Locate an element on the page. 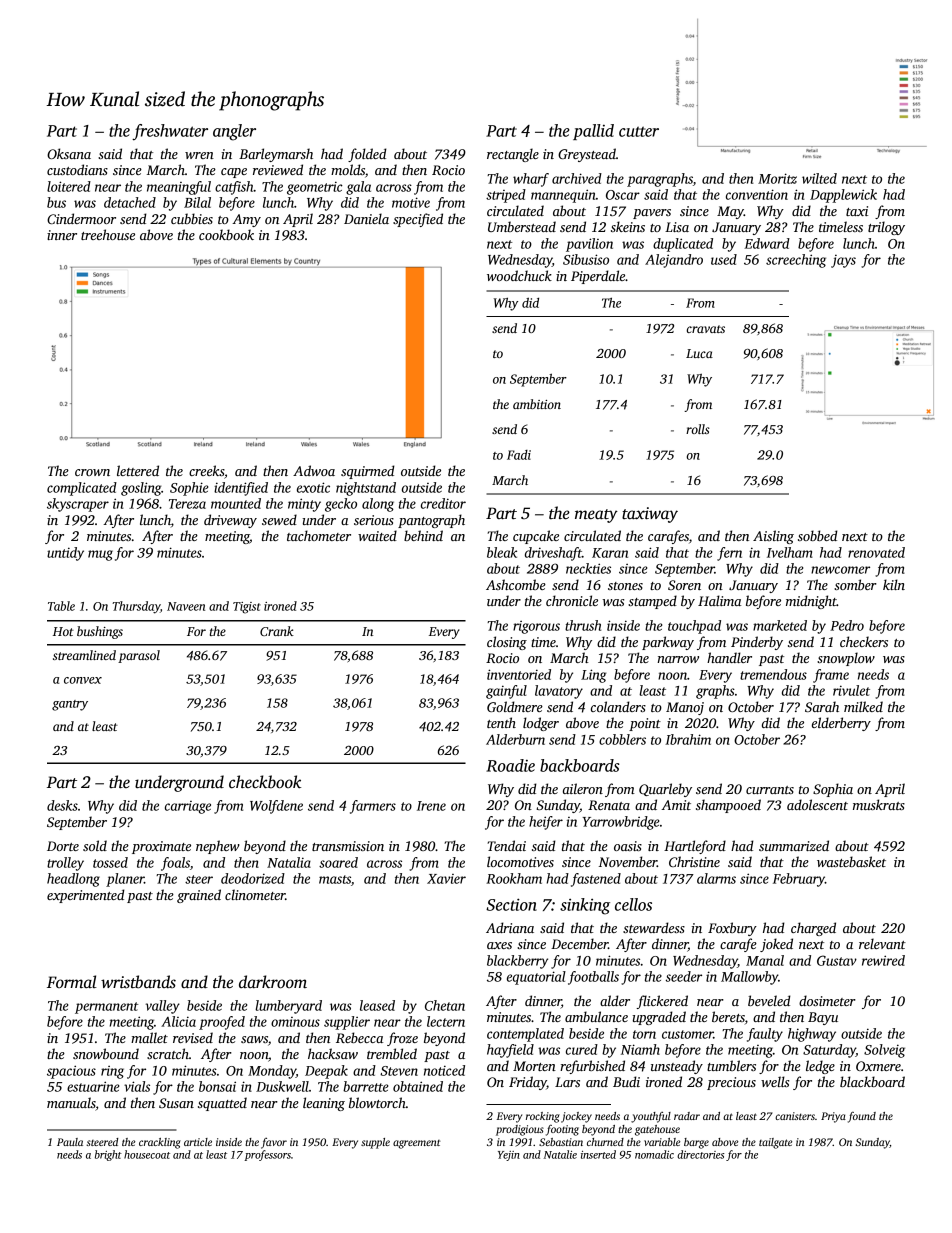 The height and width of the page is (1233, 952). Umberstead is located at coordinates (522, 226).
